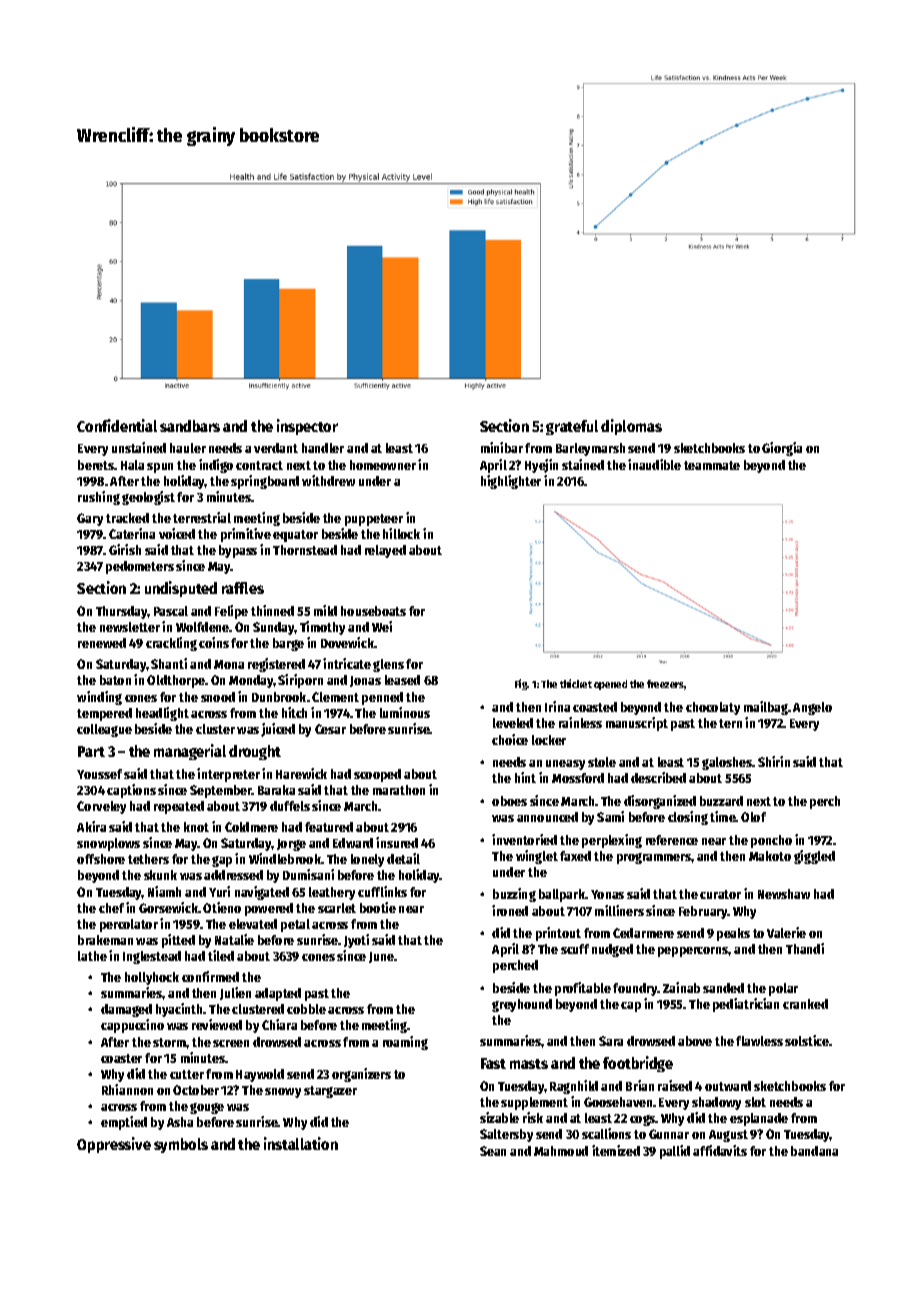 Image resolution: width=924 pixels, height=1314 pixels. What do you see at coordinates (493, 1151) in the image?
I see `Sean` at bounding box center [493, 1151].
